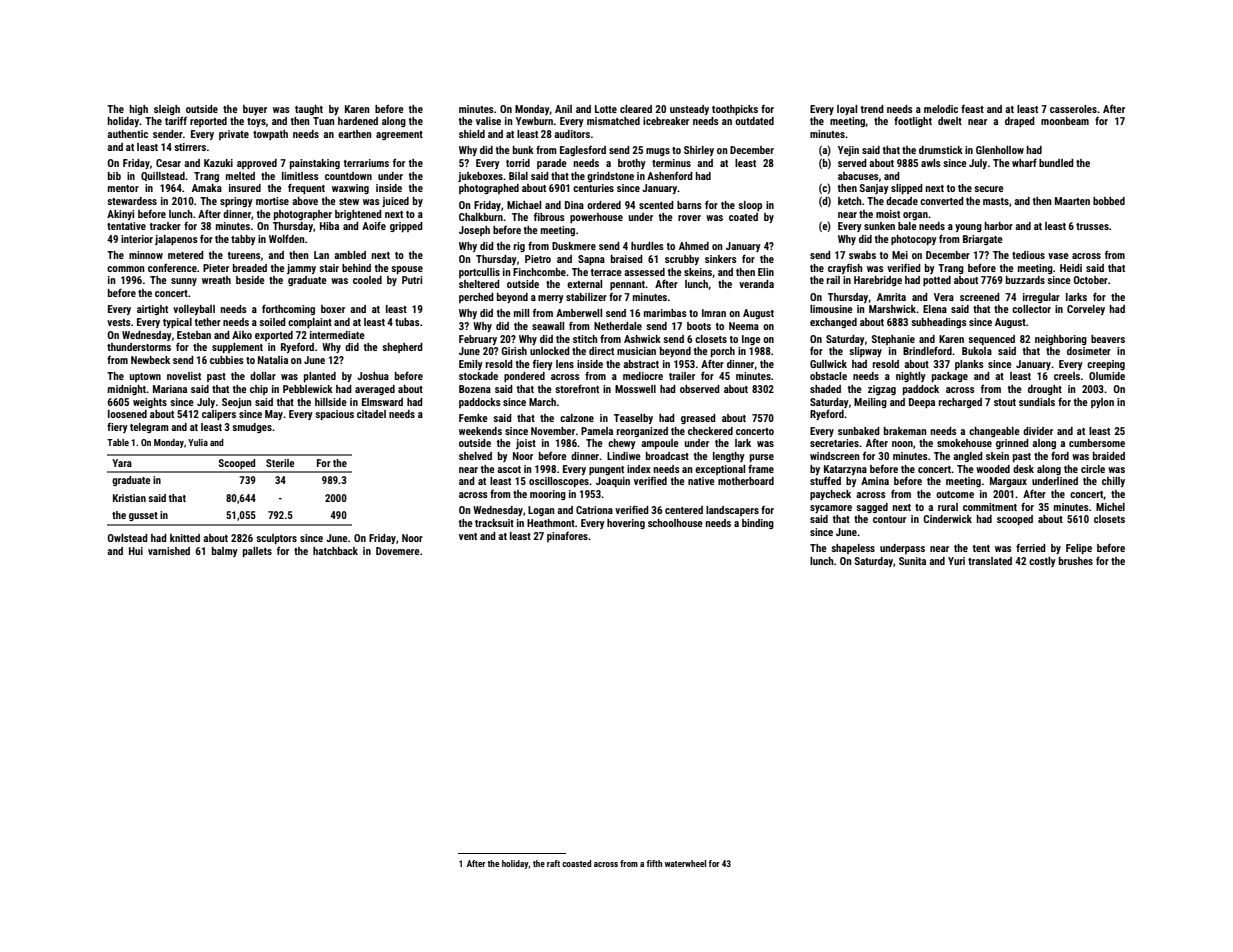  I want to click on pallets, so click(257, 552).
